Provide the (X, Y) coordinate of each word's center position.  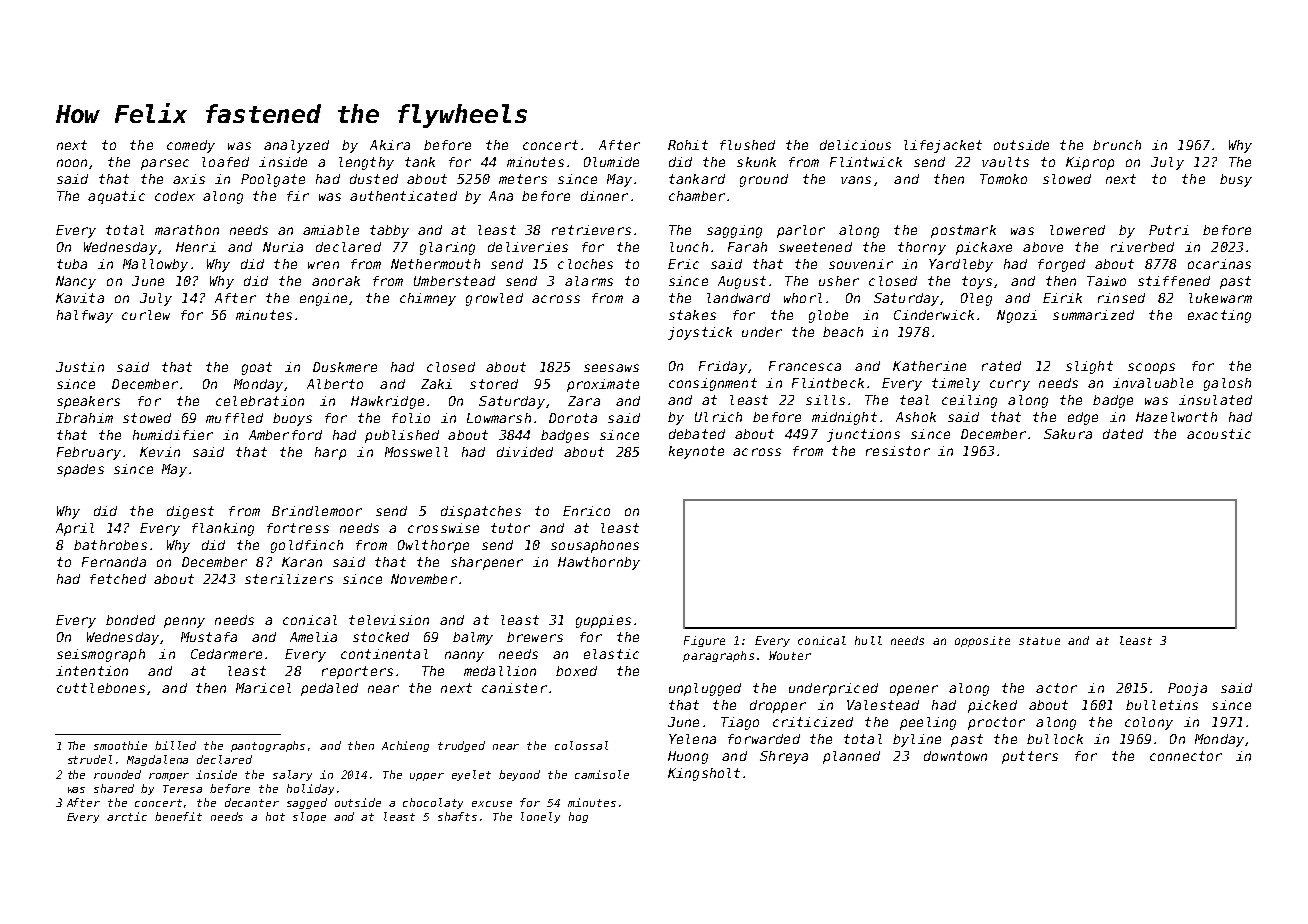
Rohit (688, 145)
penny (184, 622)
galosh (1227, 384)
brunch (1117, 145)
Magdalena (157, 760)
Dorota (573, 418)
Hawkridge (387, 402)
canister (514, 688)
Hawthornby (599, 563)
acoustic (1219, 434)
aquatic (116, 197)
